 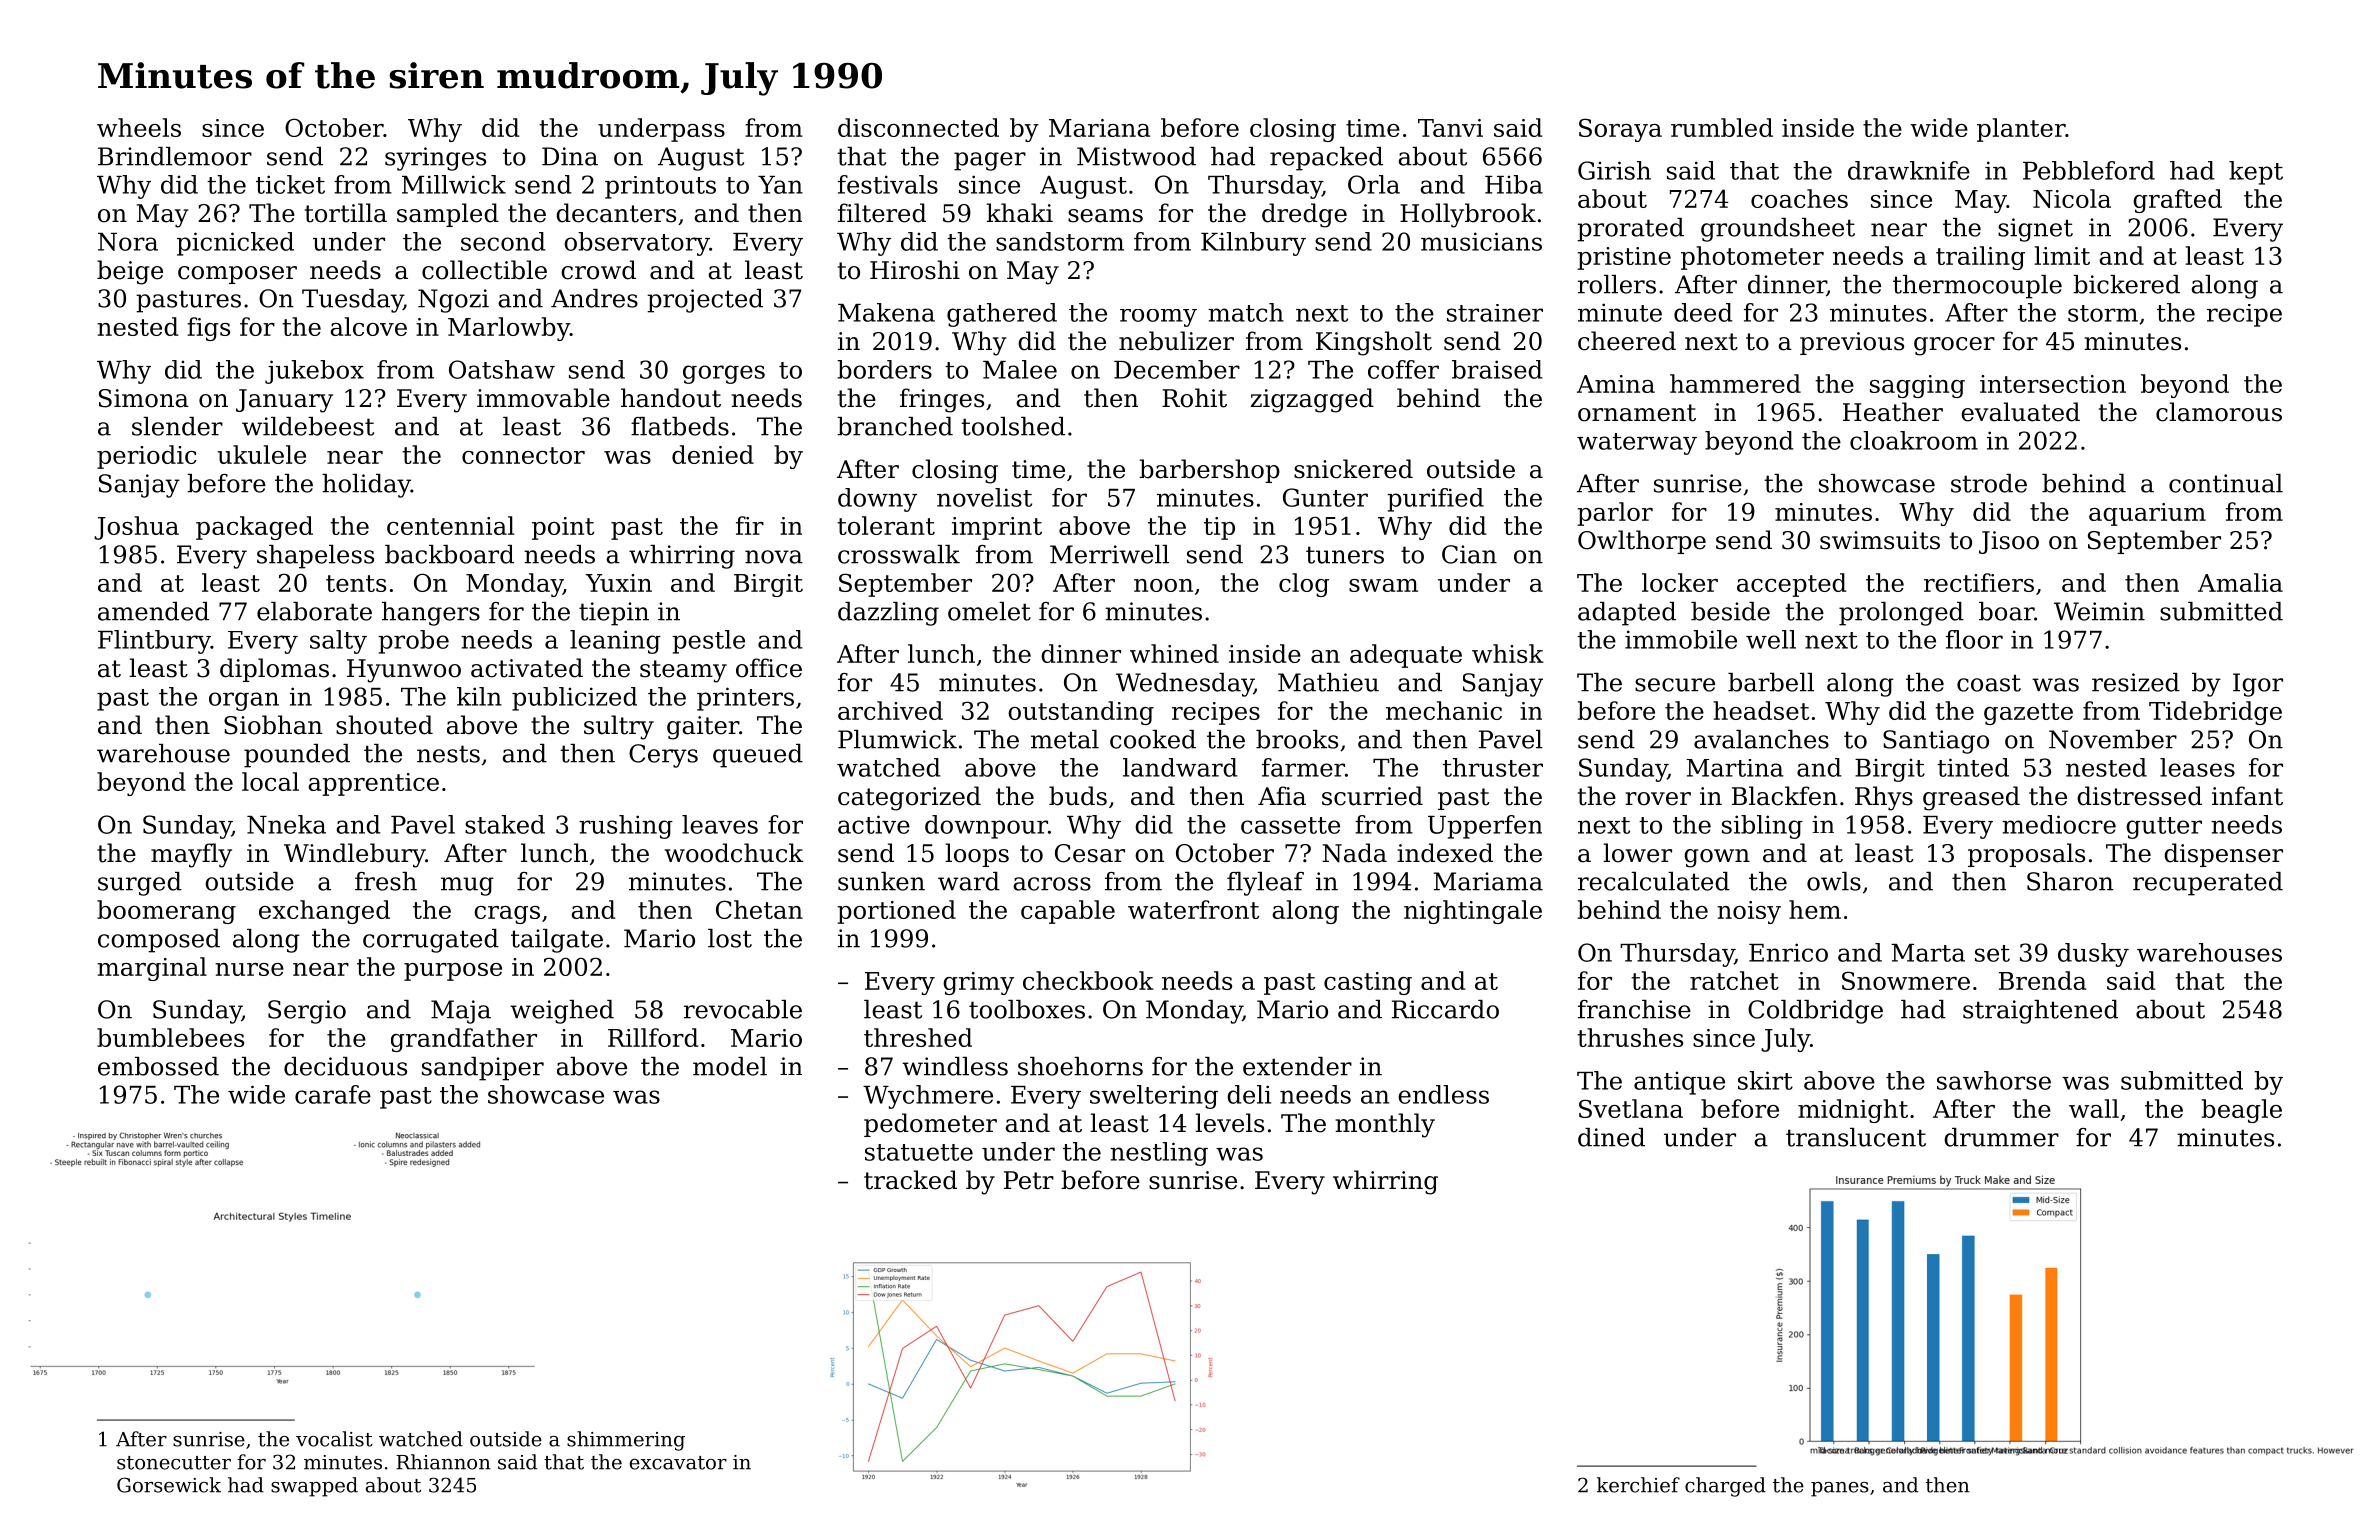 I want to click on immovable, so click(x=543, y=398).
